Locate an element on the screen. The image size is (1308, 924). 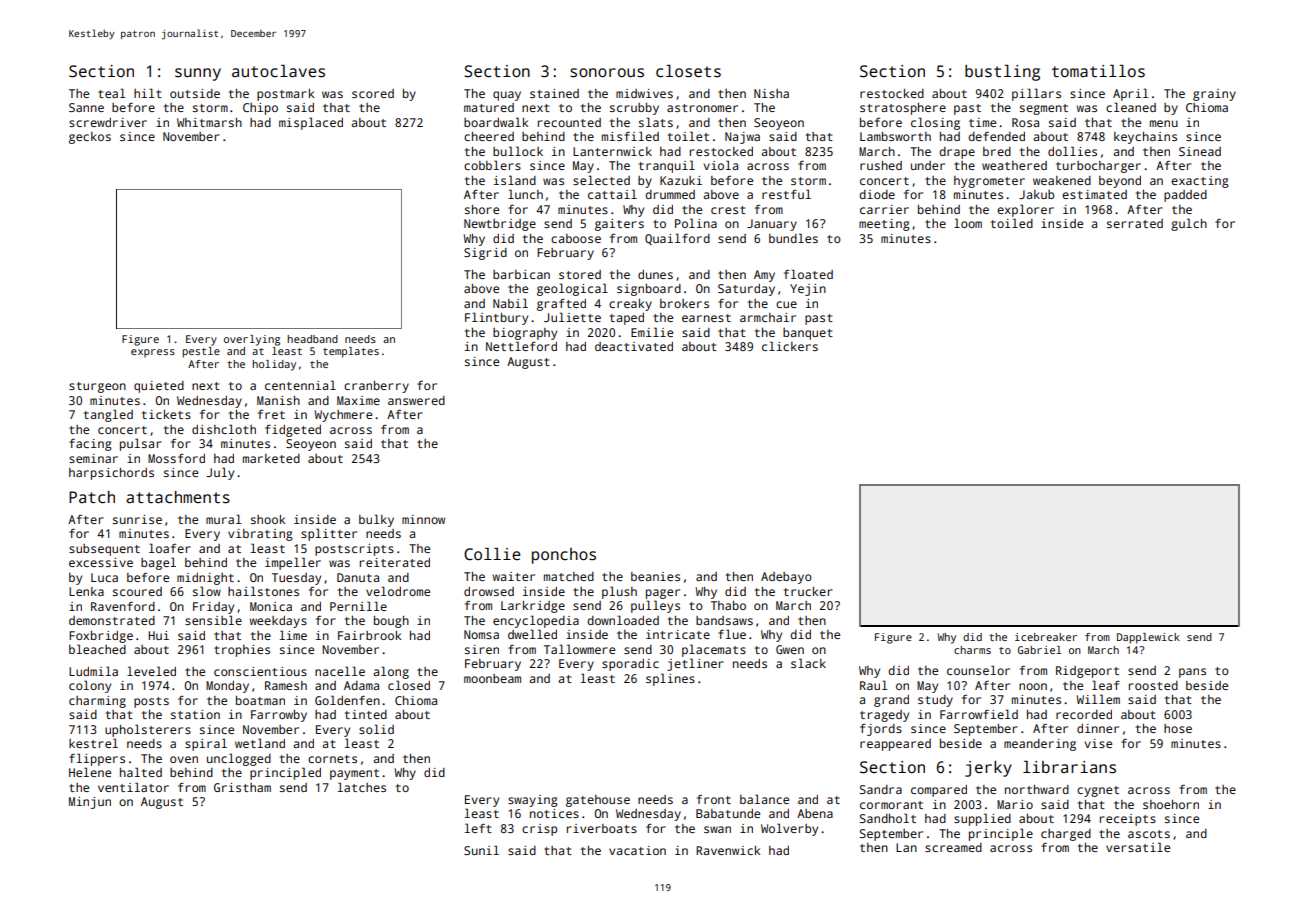
restful is located at coordinates (786, 194).
